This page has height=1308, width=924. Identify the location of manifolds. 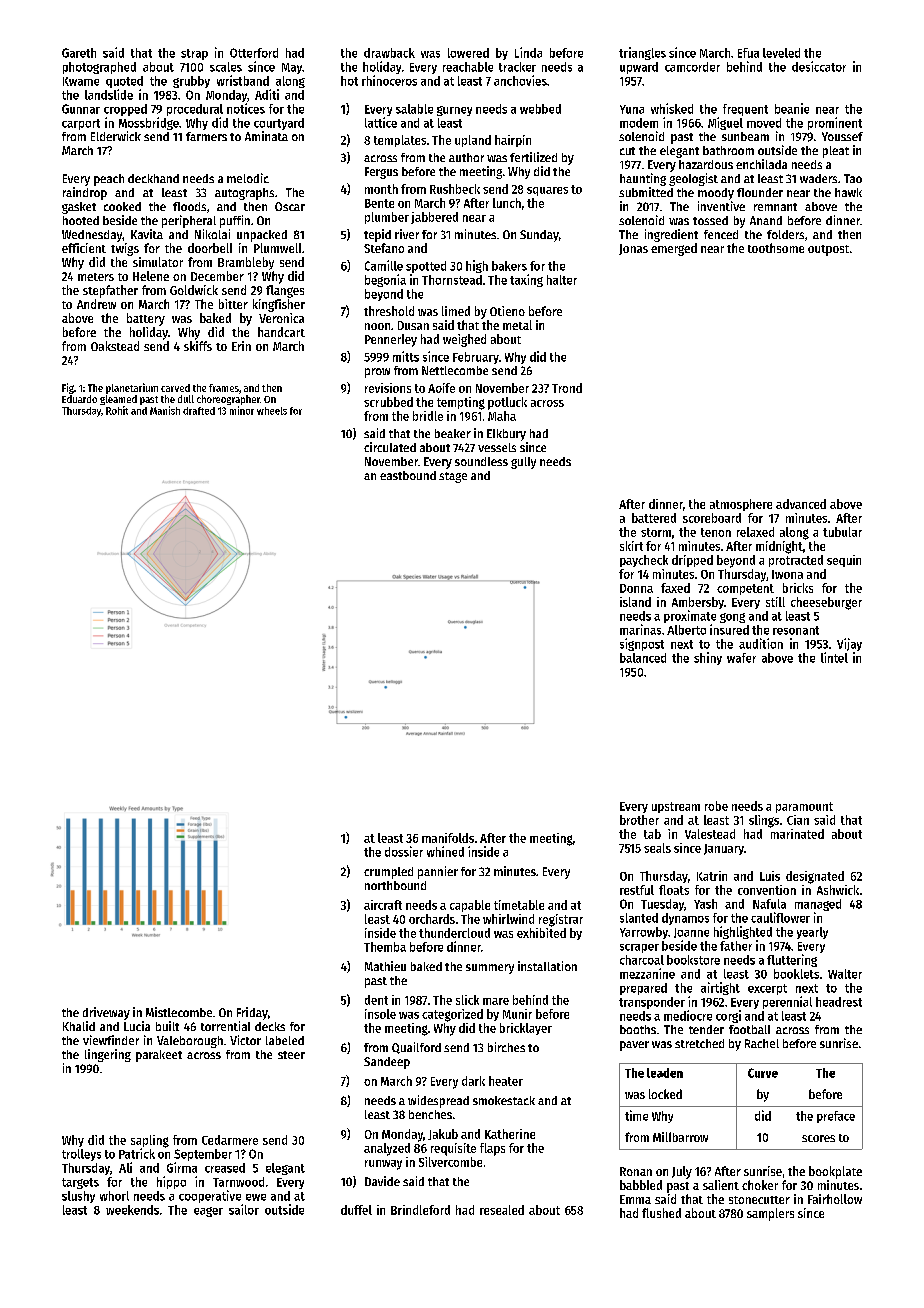
(448, 838).
